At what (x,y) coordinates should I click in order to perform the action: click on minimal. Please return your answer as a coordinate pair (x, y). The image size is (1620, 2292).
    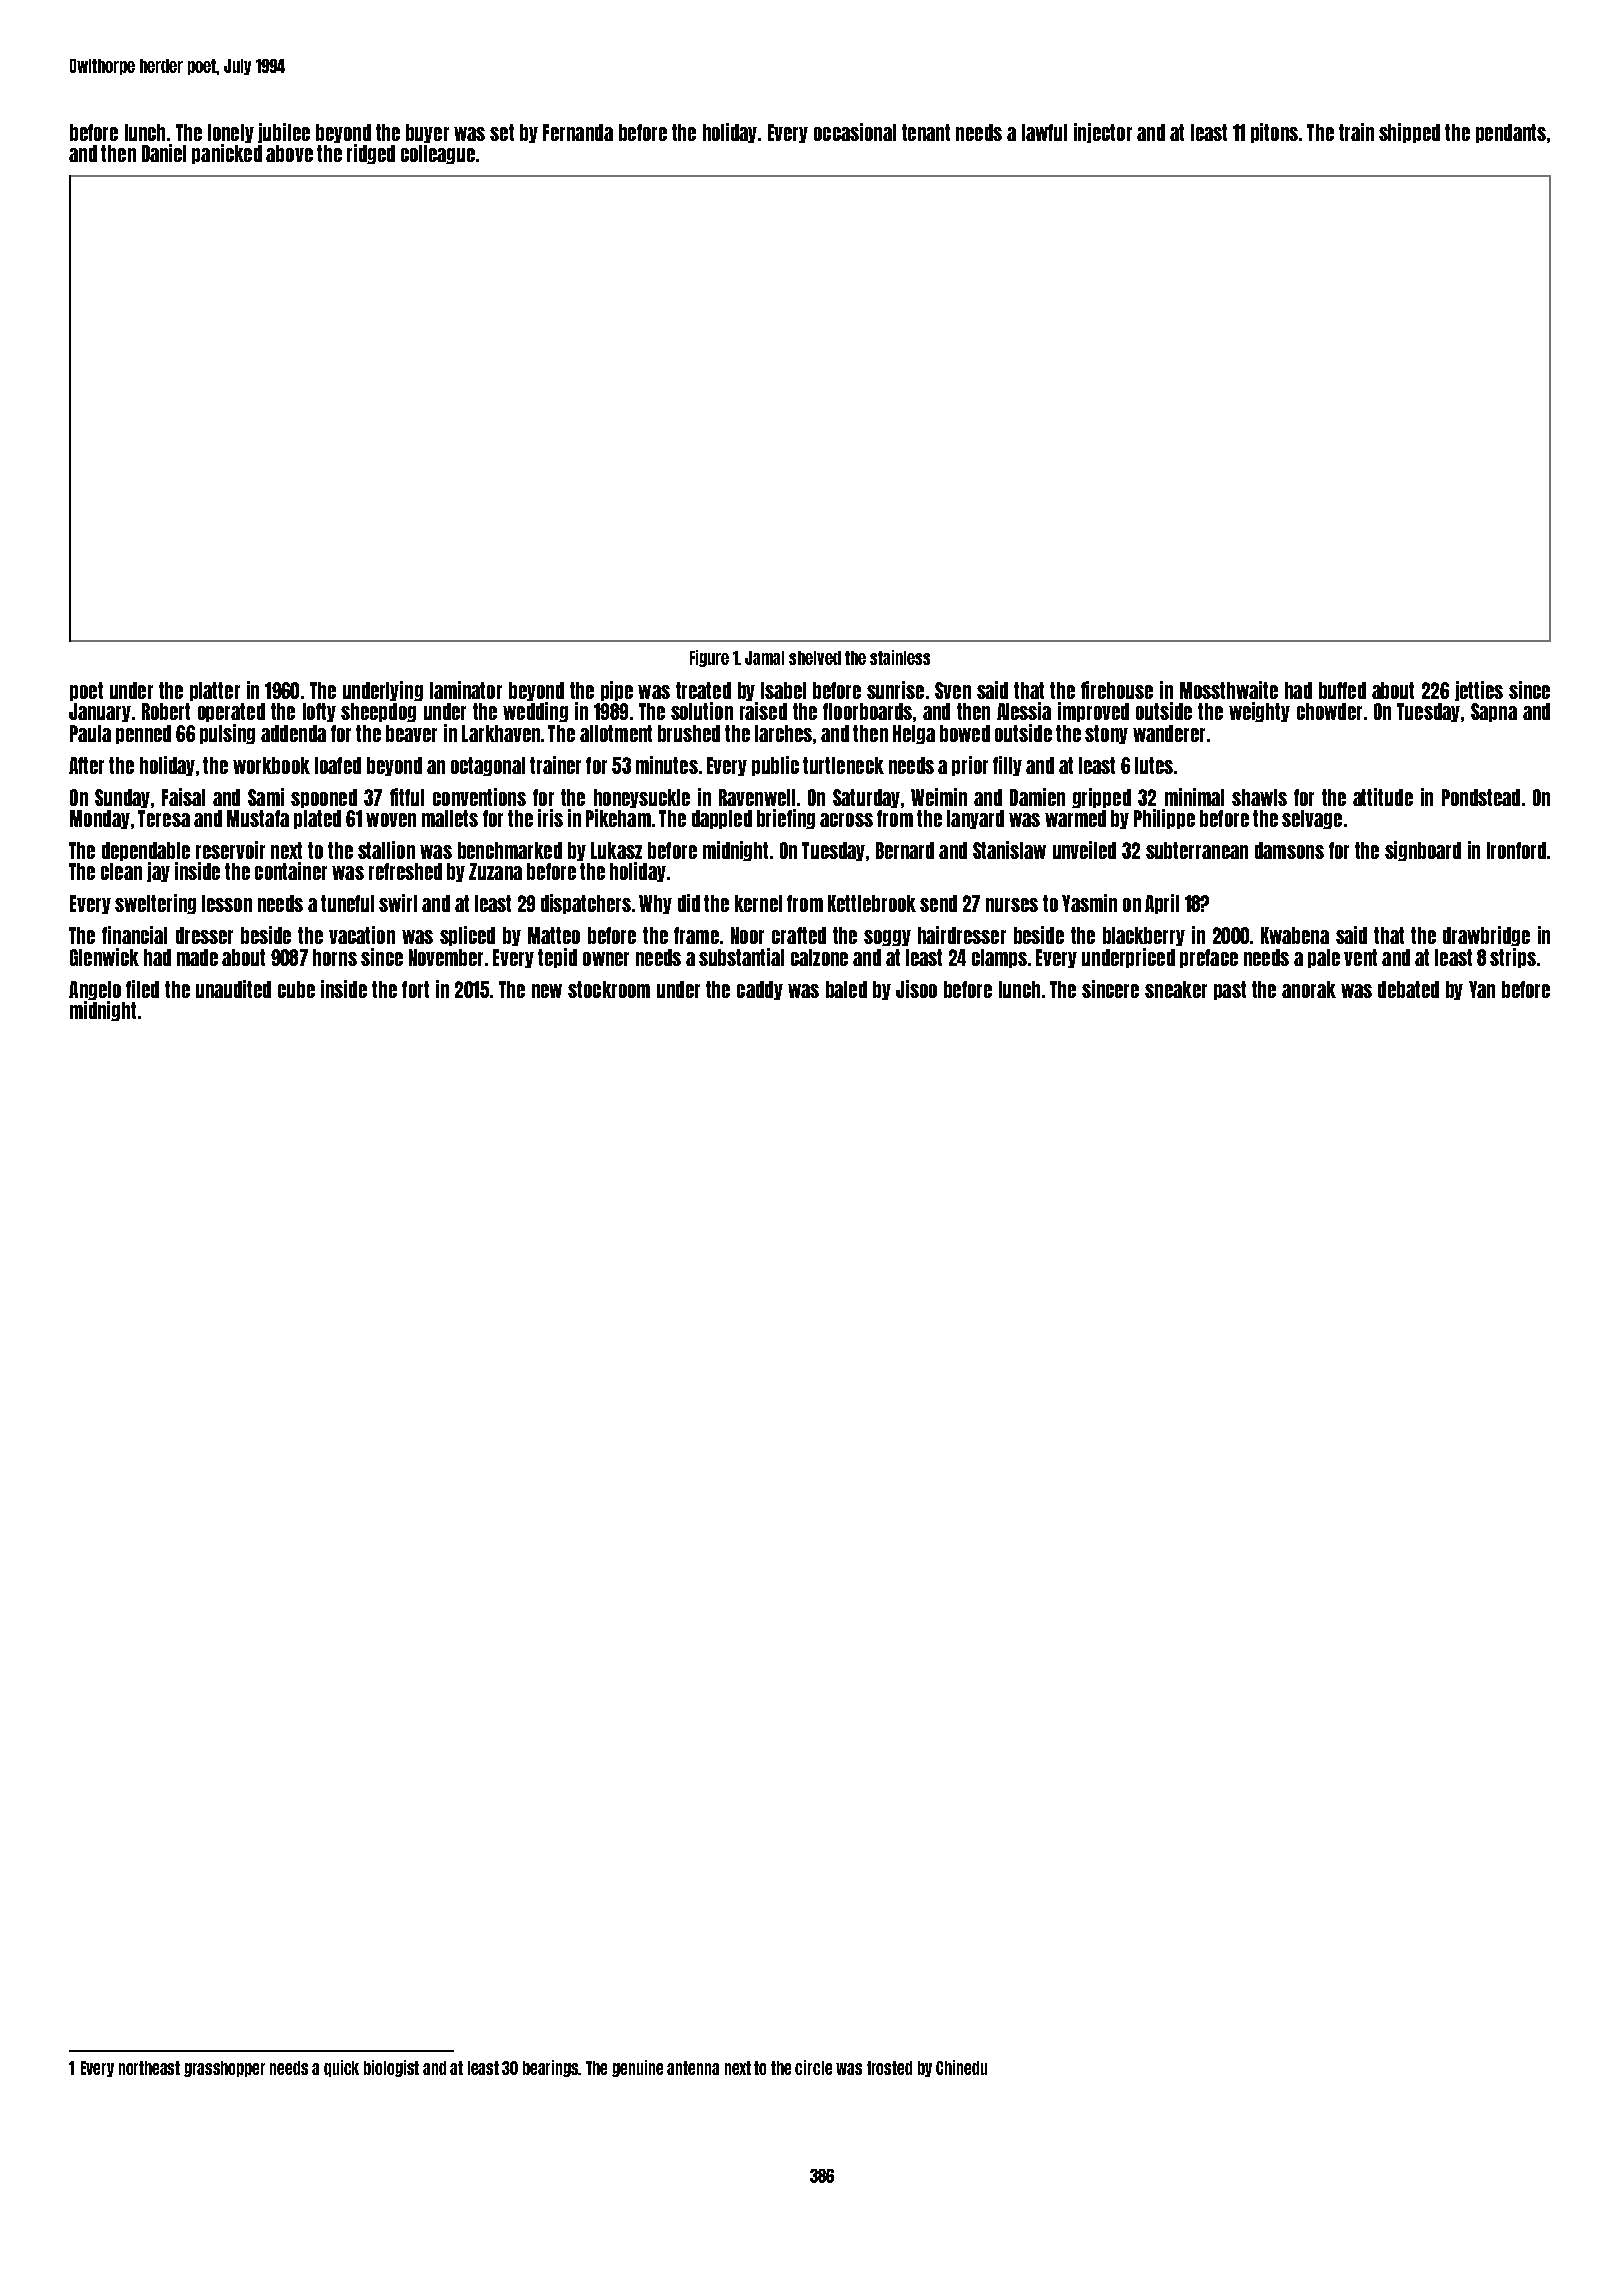
    Looking at the image, I should click on (1194, 797).
